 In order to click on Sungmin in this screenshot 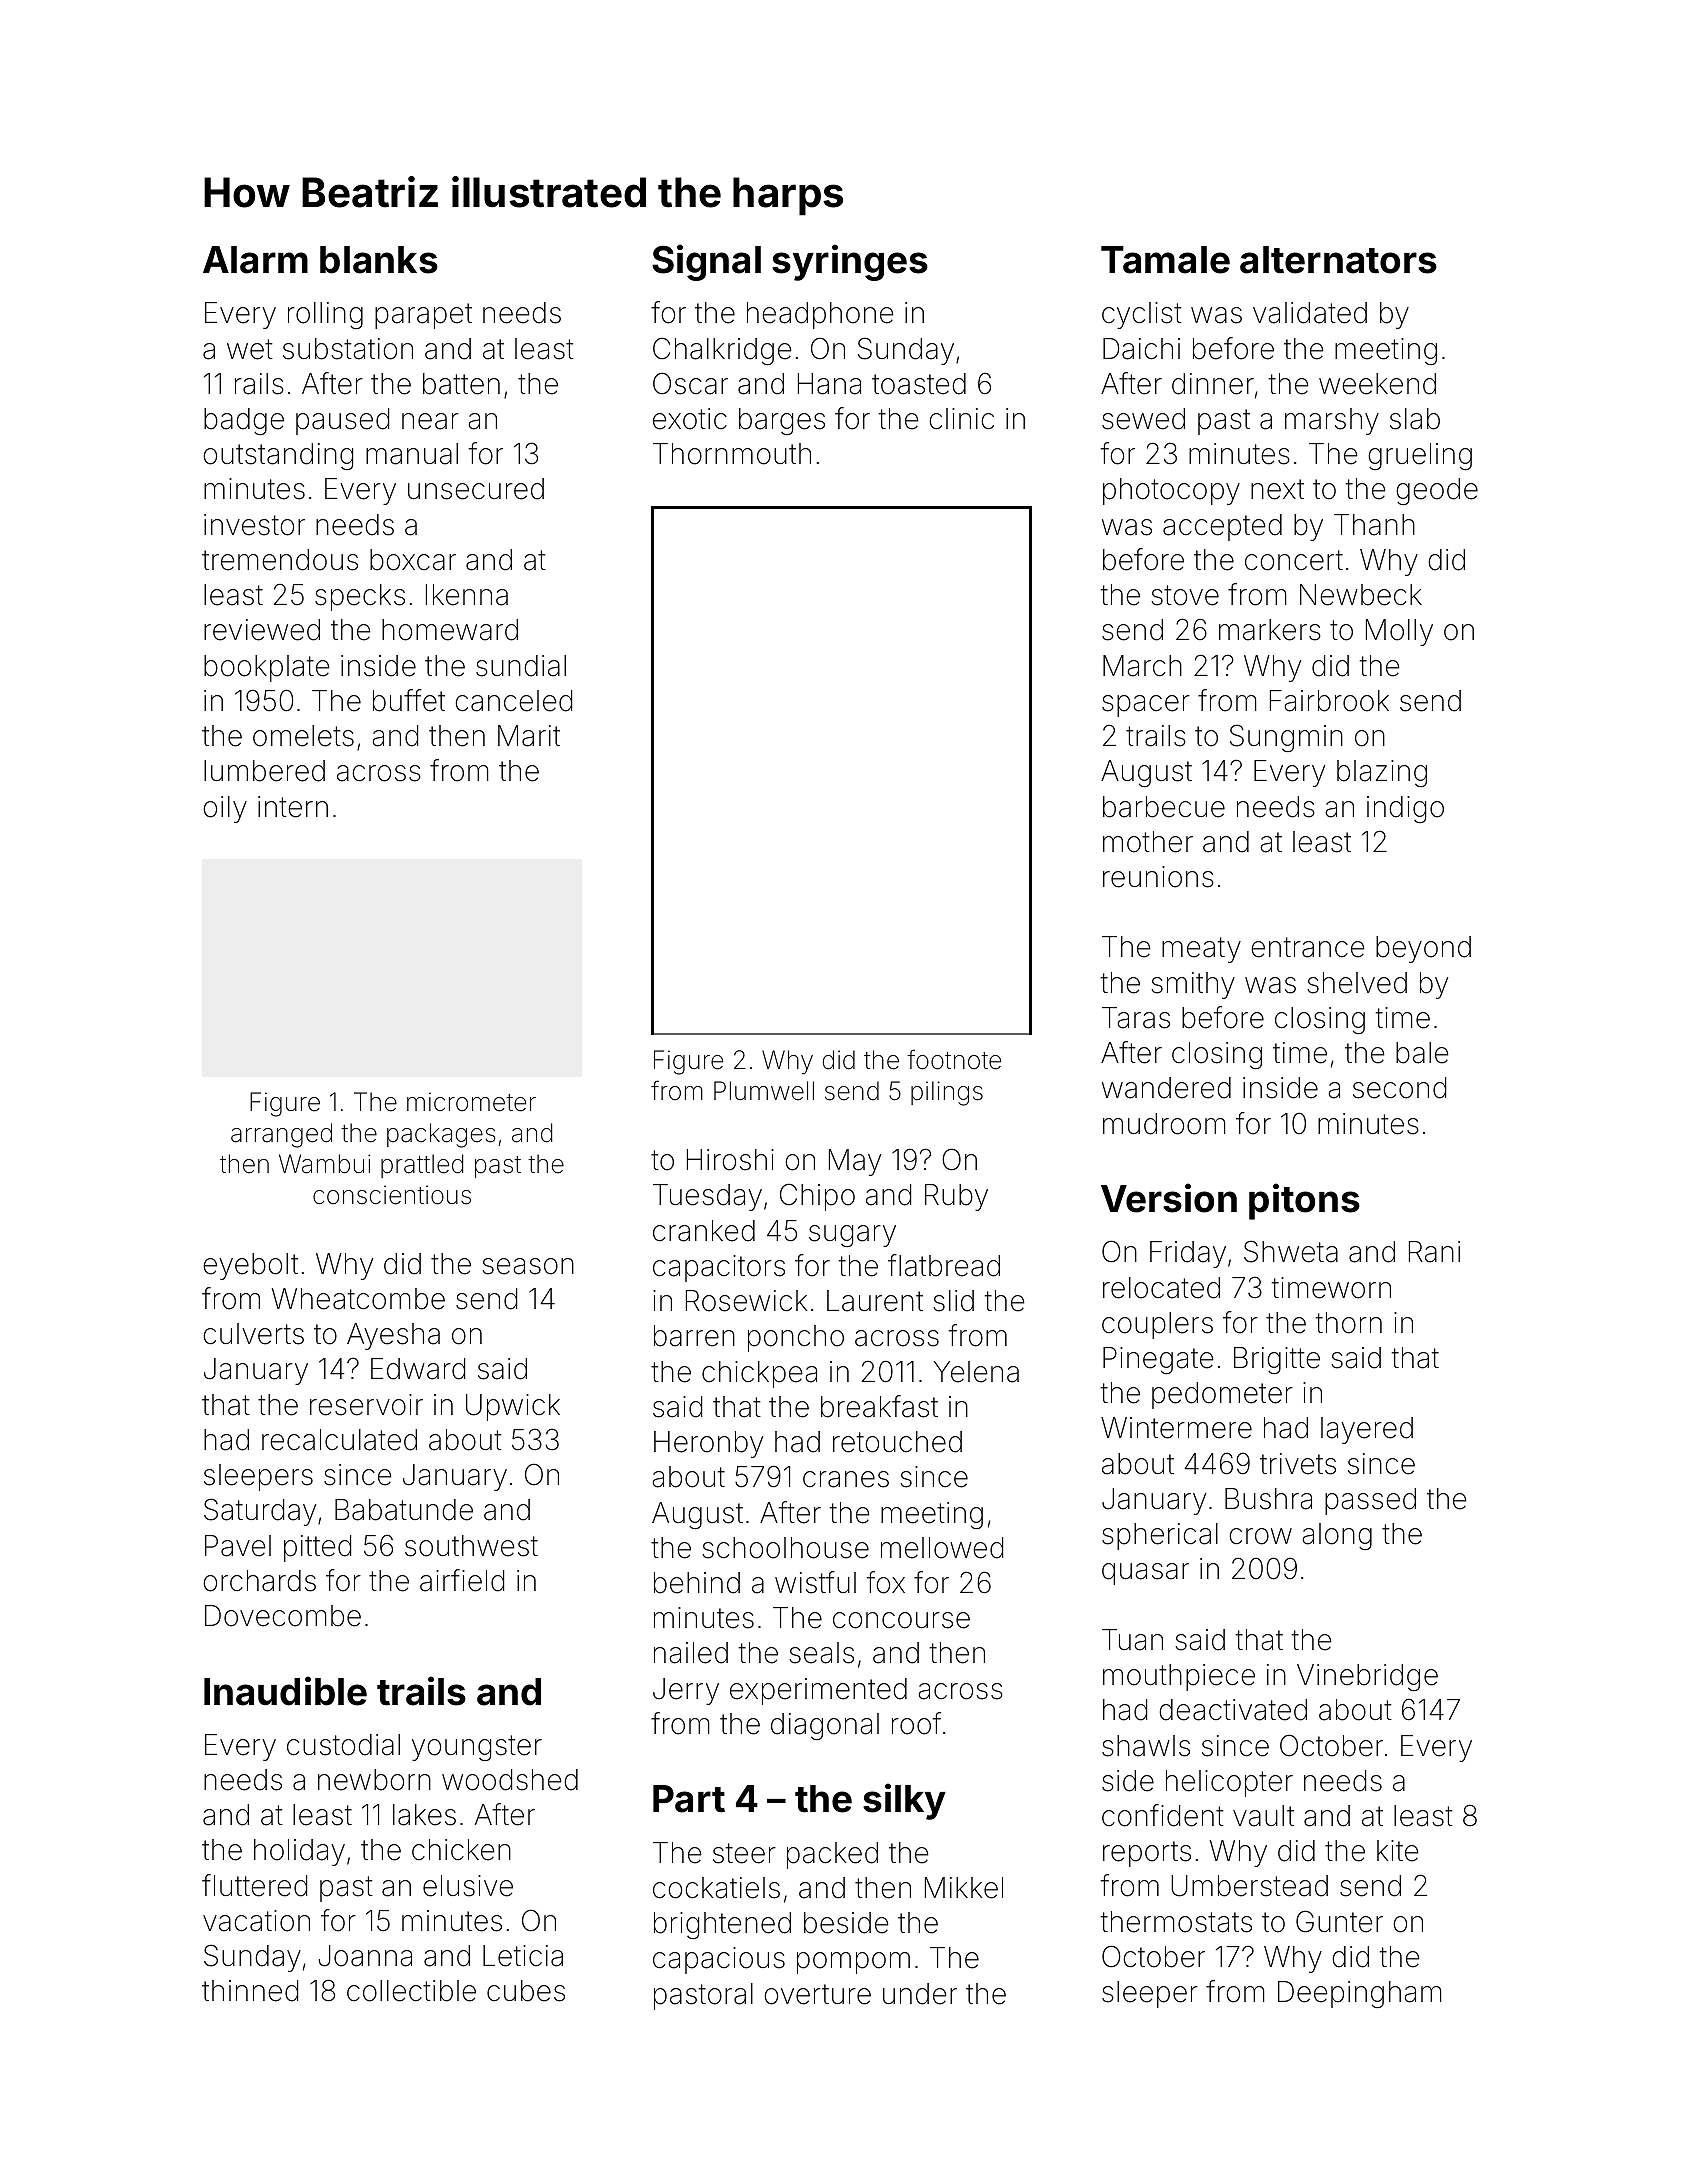, I will do `click(1286, 738)`.
